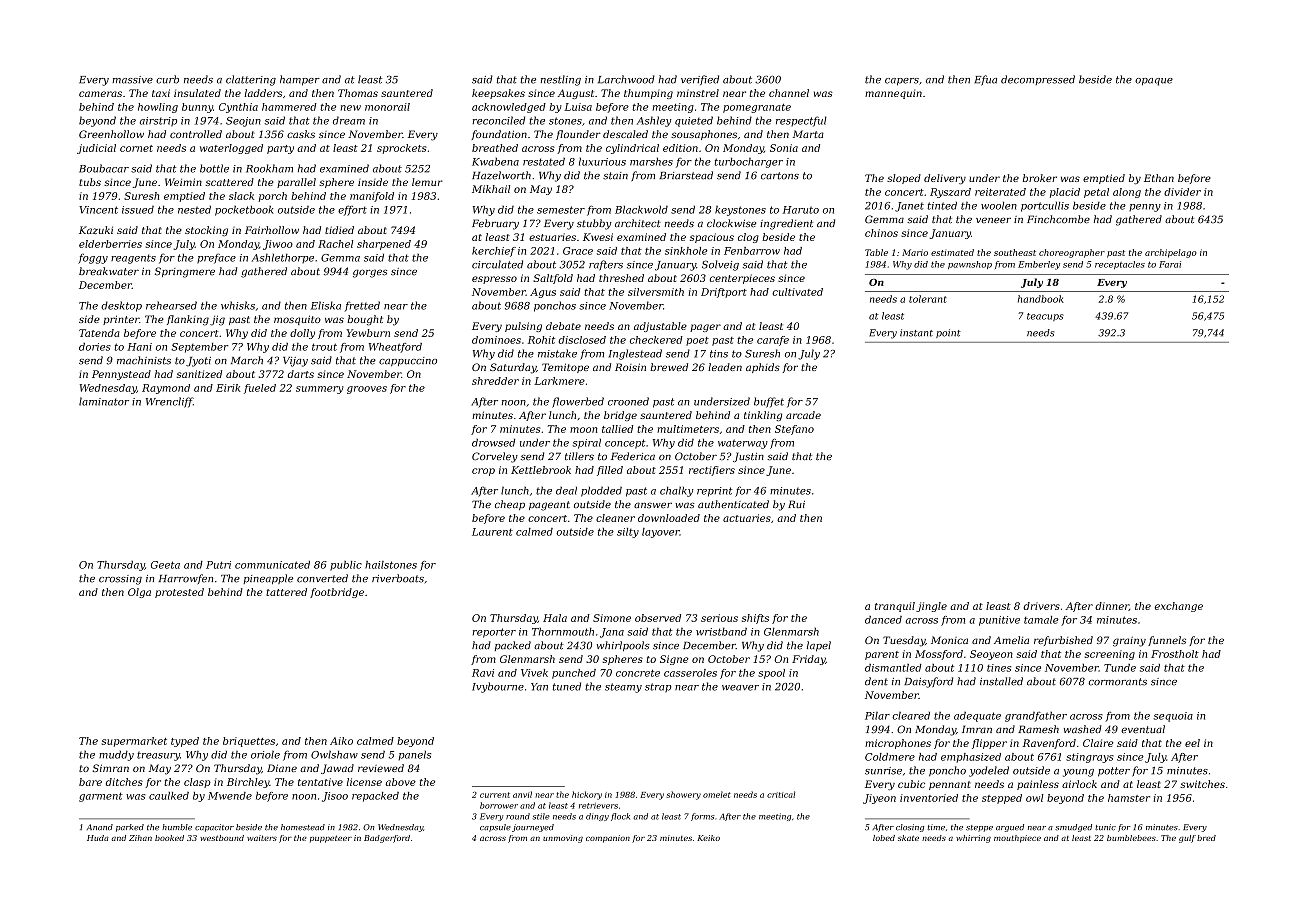 The width and height of the image is (1308, 924). What do you see at coordinates (949, 640) in the image?
I see `Monica` at bounding box center [949, 640].
